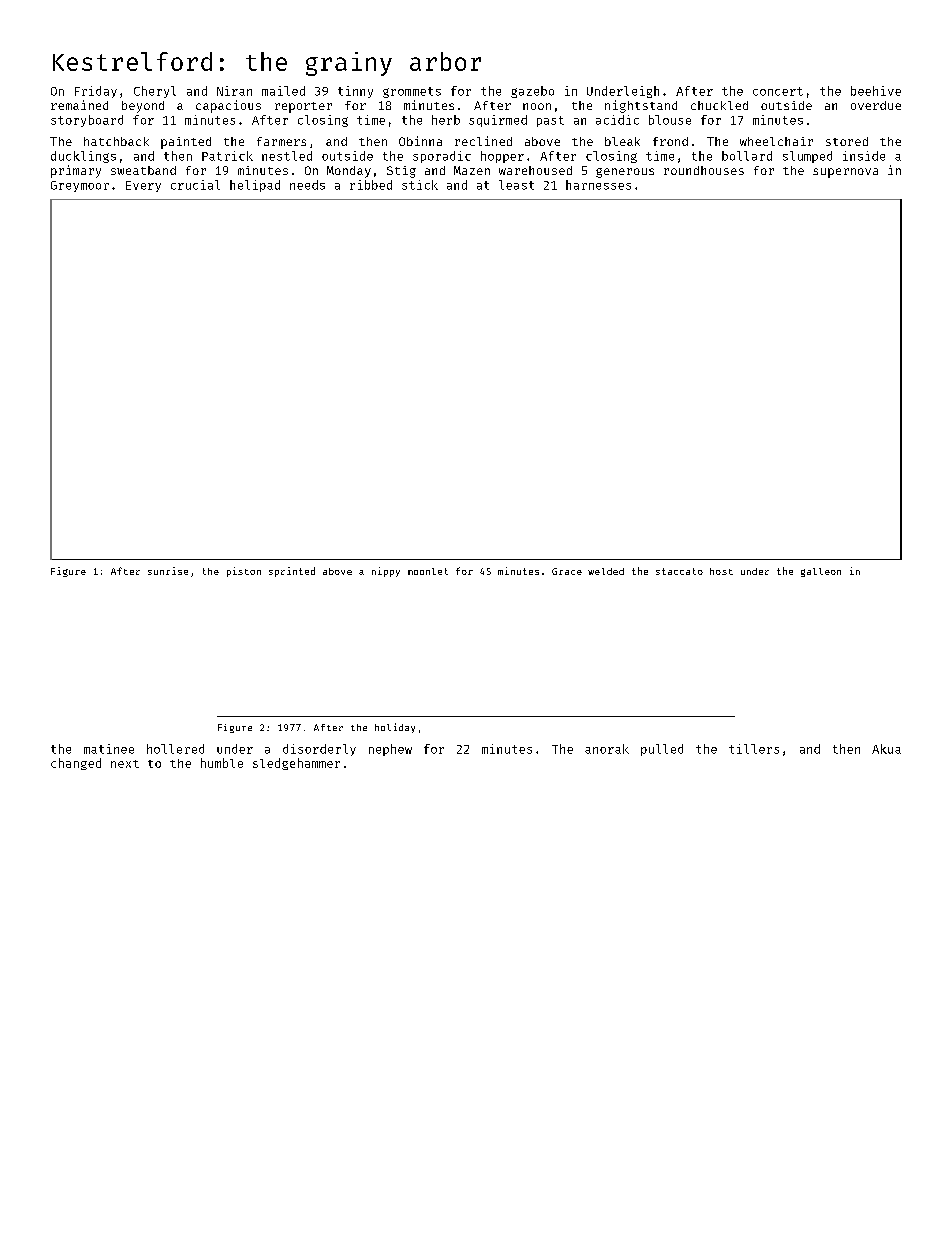 This screenshot has height=1233, width=952. Describe the element at coordinates (516, 185) in the screenshot. I see `least` at that location.
